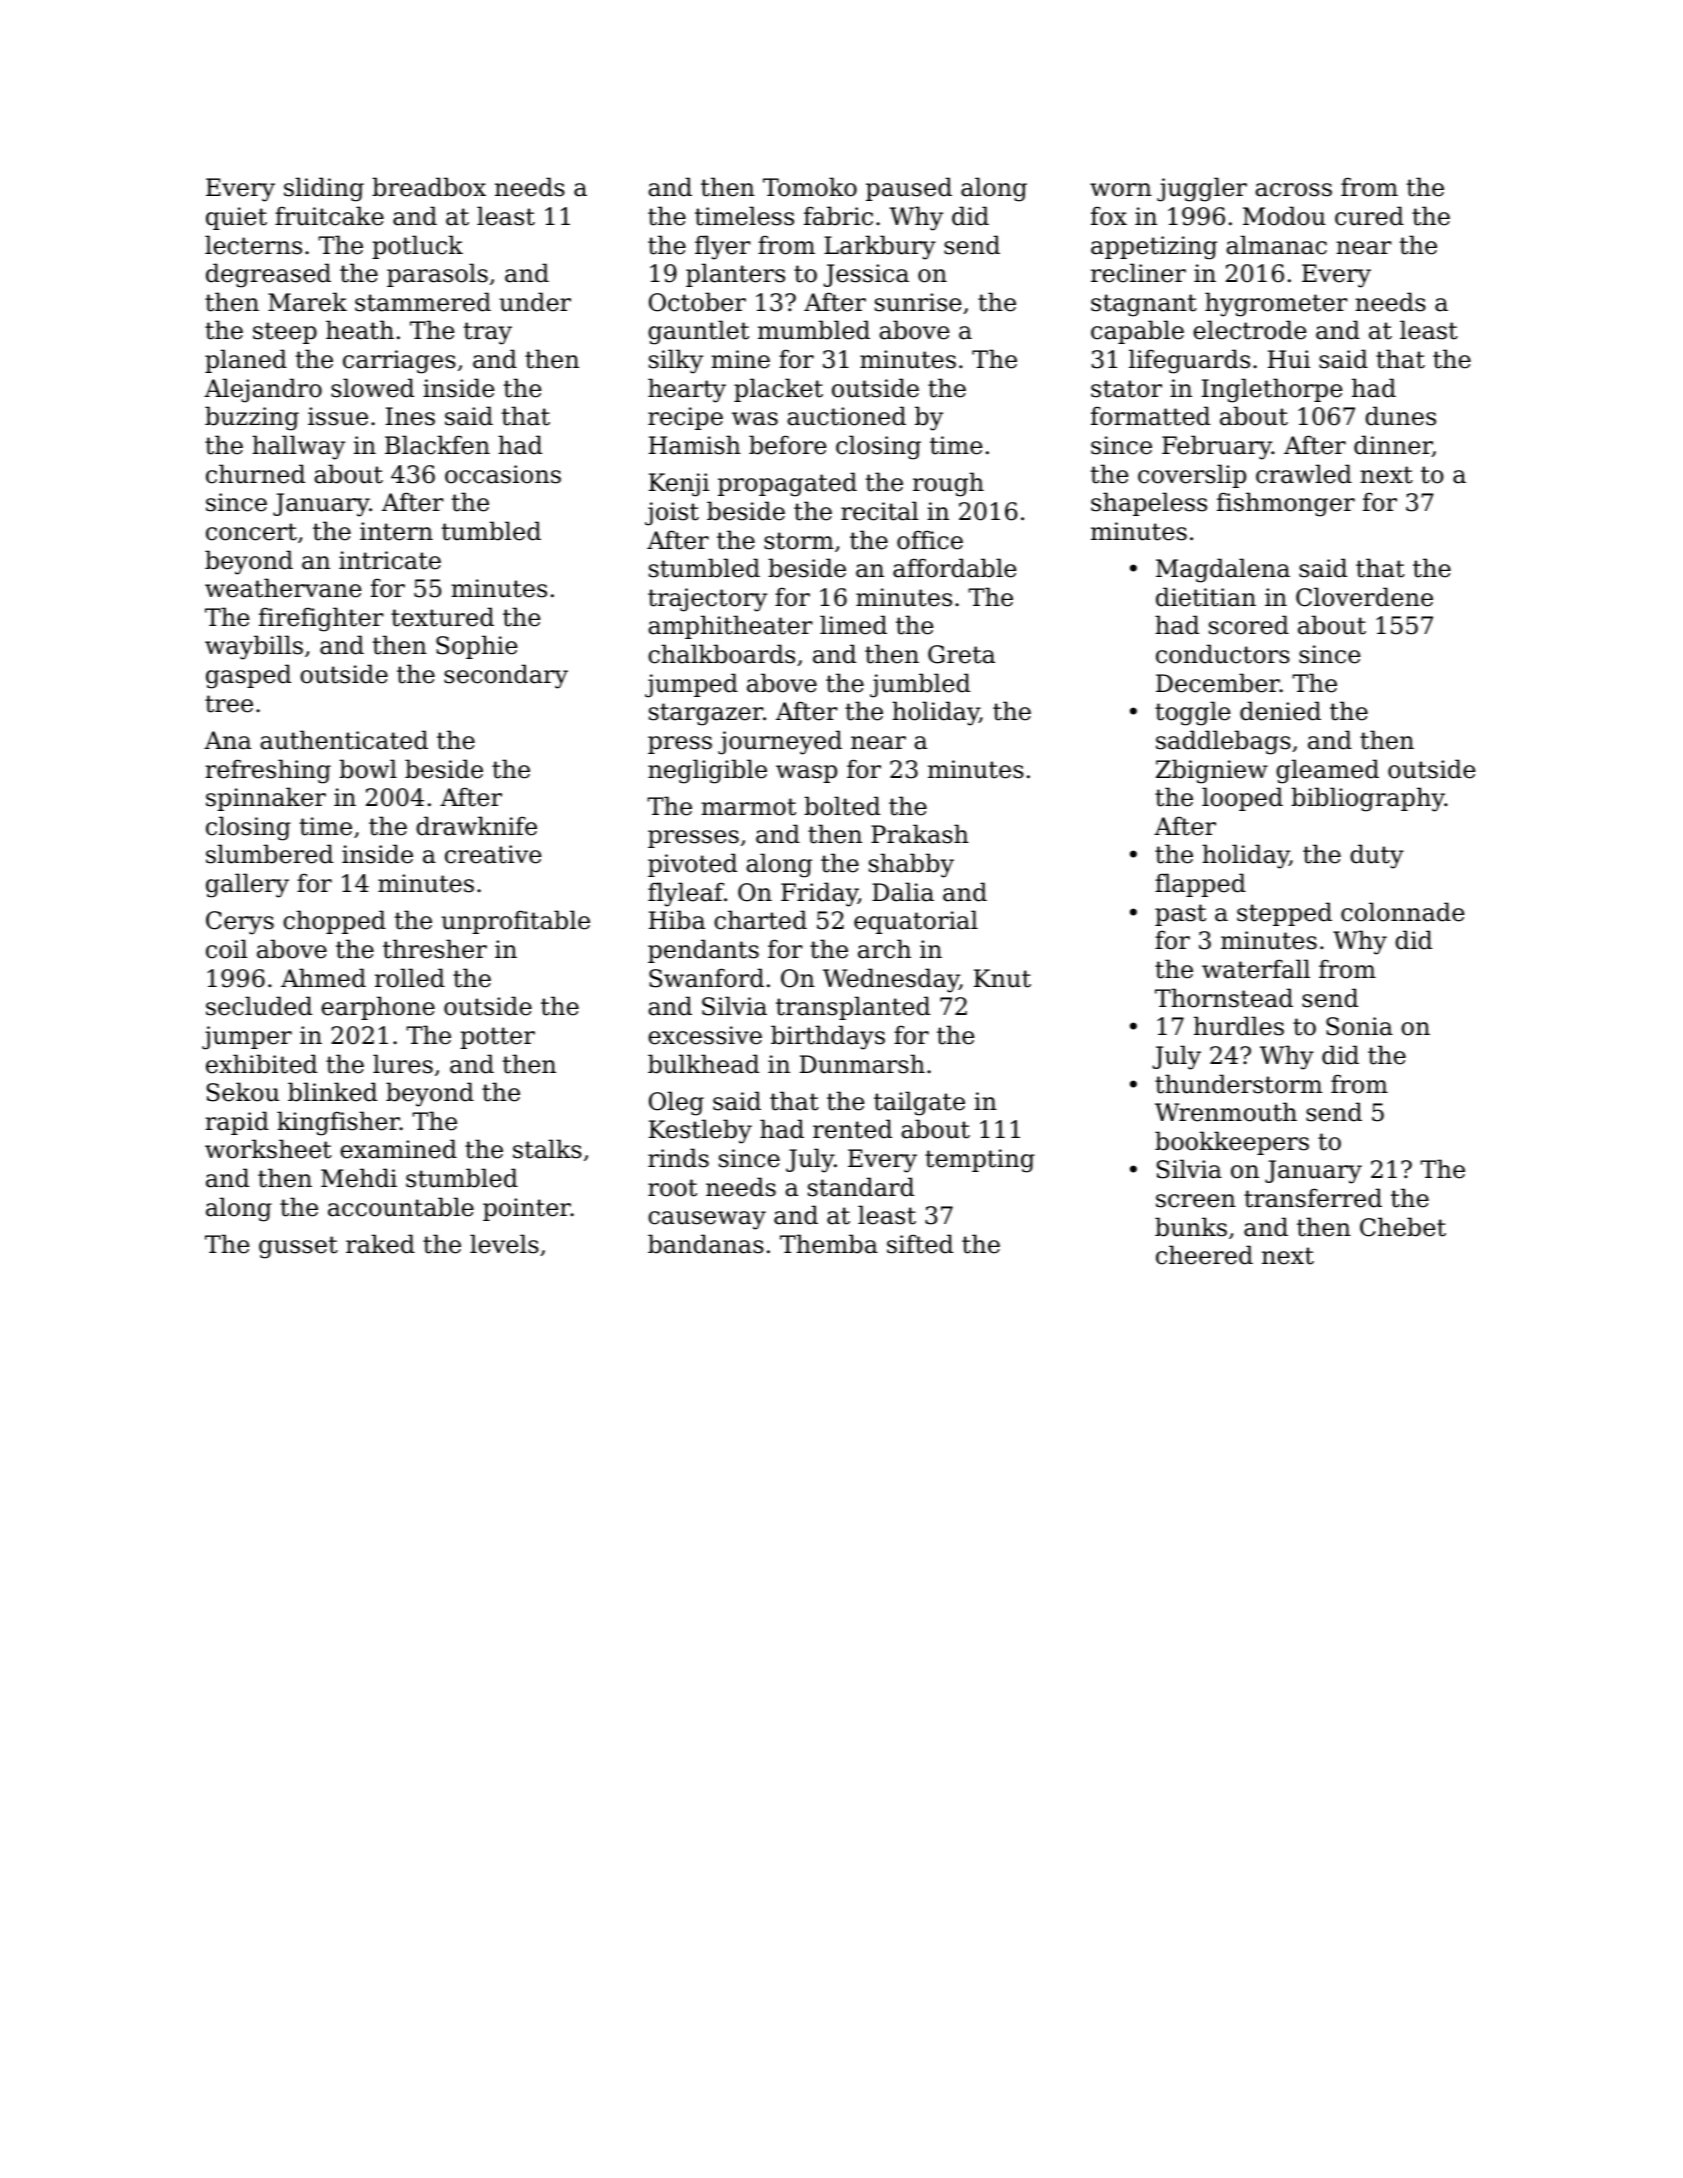  Describe the element at coordinates (488, 333) in the screenshot. I see `tray` at that location.
